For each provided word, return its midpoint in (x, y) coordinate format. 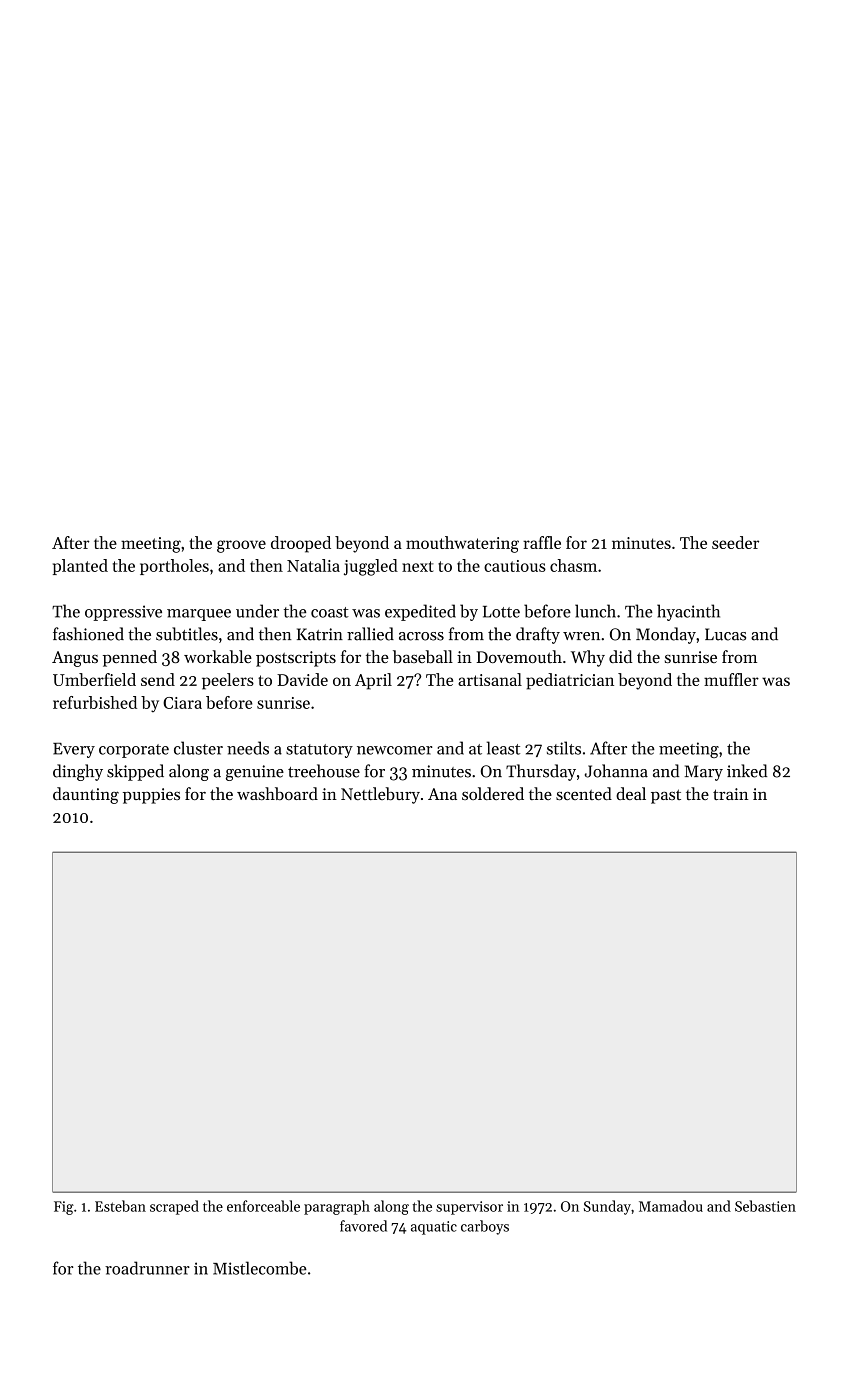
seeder (735, 542)
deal (631, 793)
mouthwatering (462, 544)
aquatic (434, 1228)
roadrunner (147, 1268)
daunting (86, 795)
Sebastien (765, 1206)
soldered (493, 793)
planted (80, 567)
